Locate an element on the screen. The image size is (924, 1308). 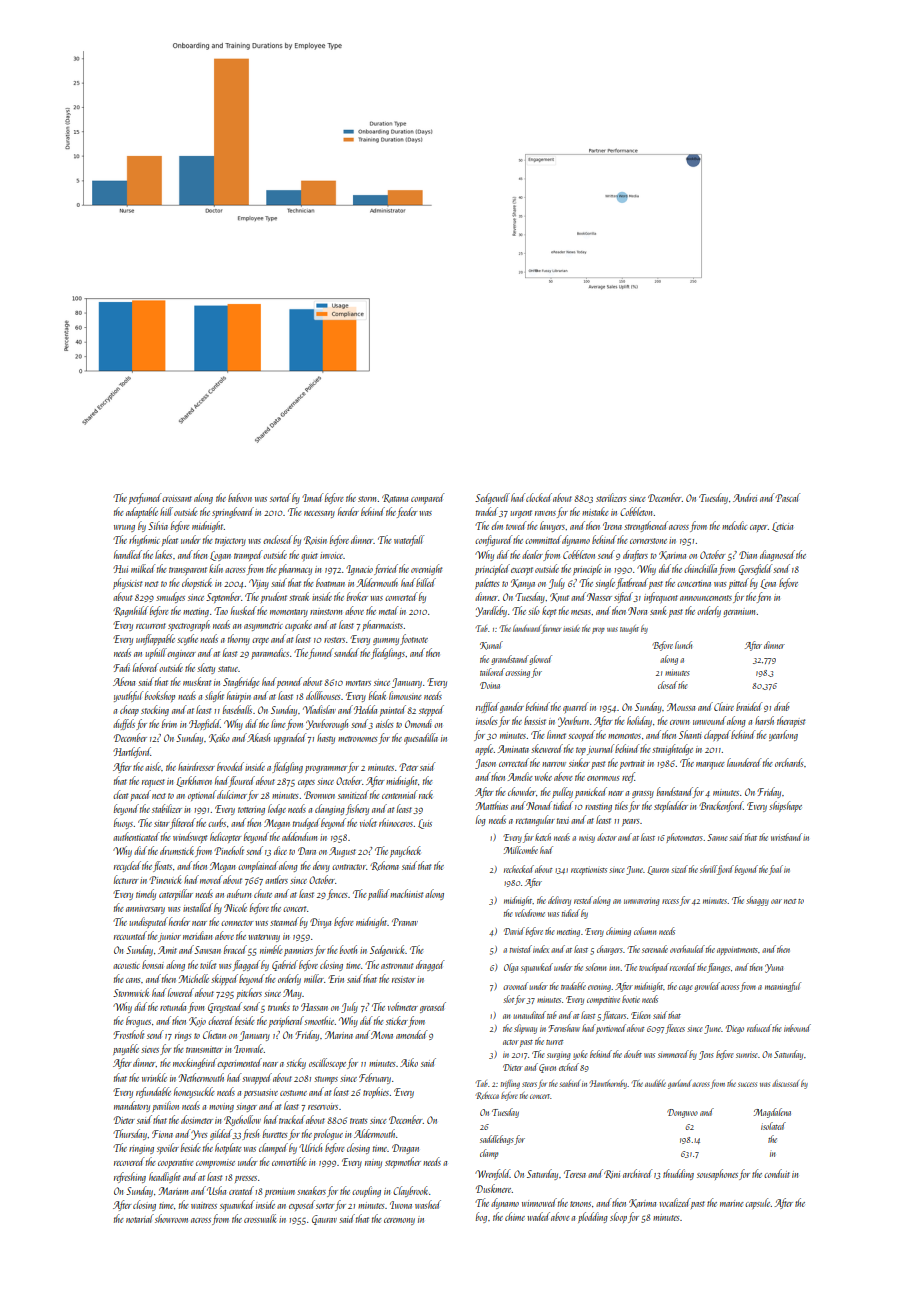
trudged is located at coordinates (306, 823).
